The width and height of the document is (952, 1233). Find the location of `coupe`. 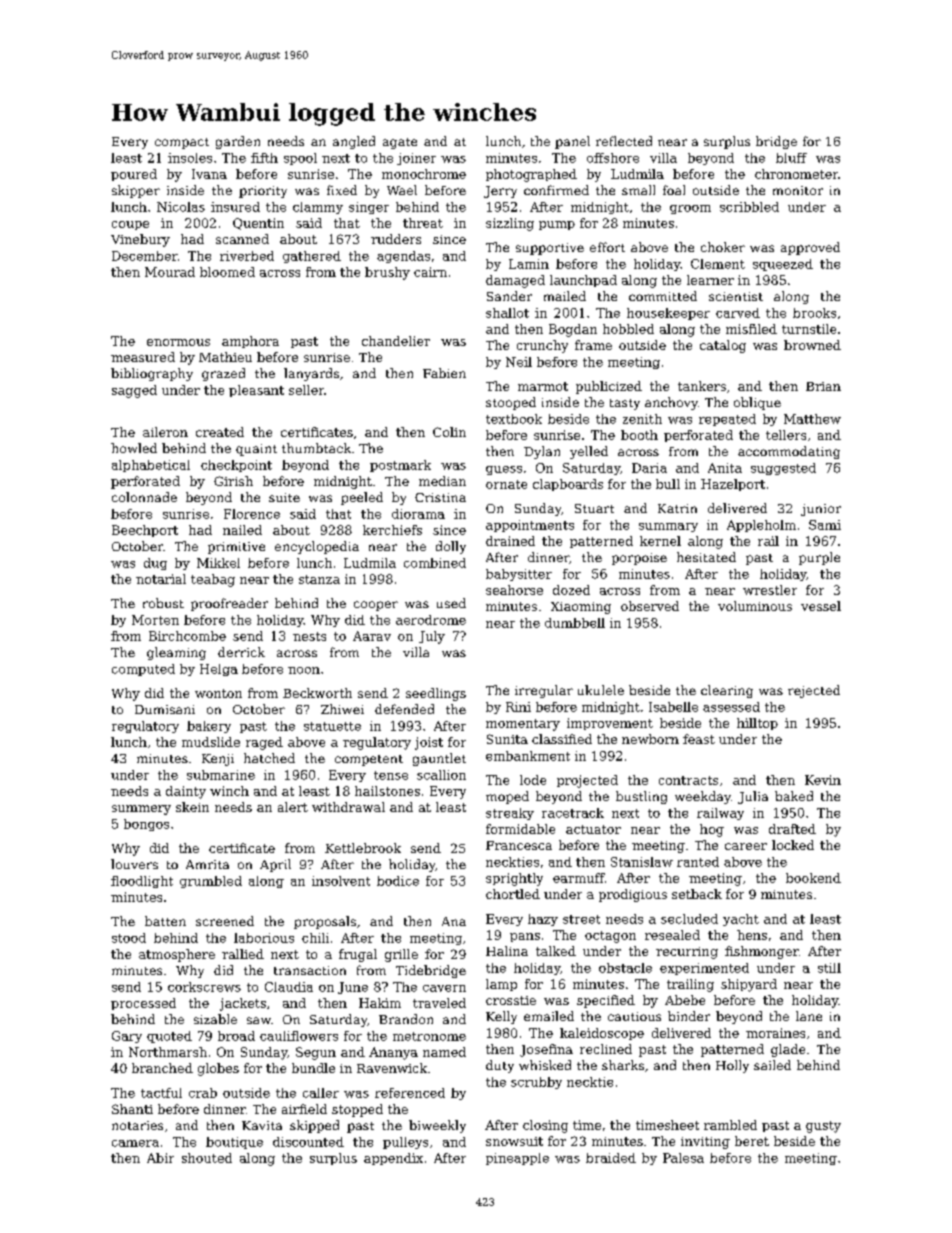

coupe is located at coordinates (130, 225).
